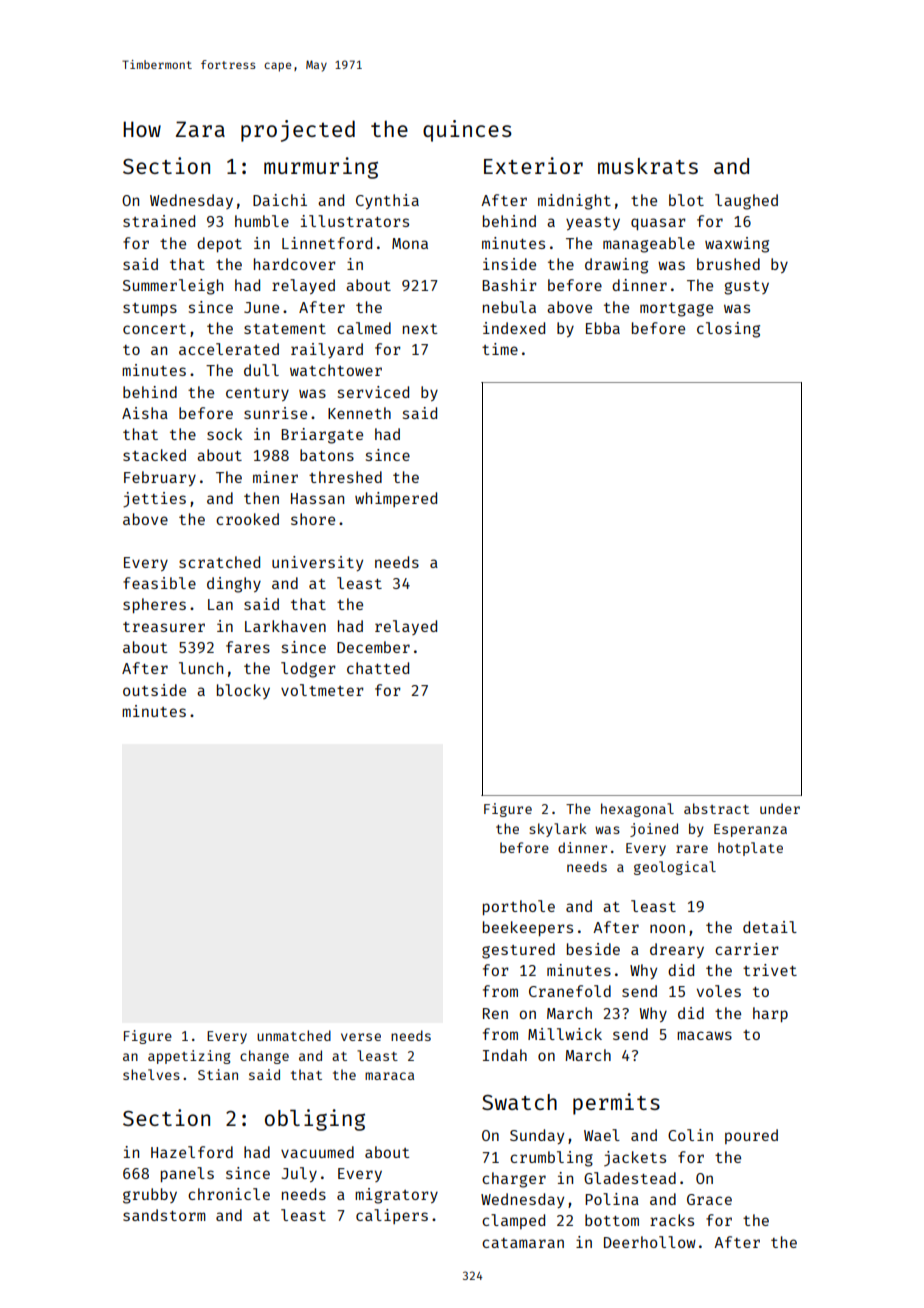  Describe the element at coordinates (780, 808) in the image. I see `under` at that location.
